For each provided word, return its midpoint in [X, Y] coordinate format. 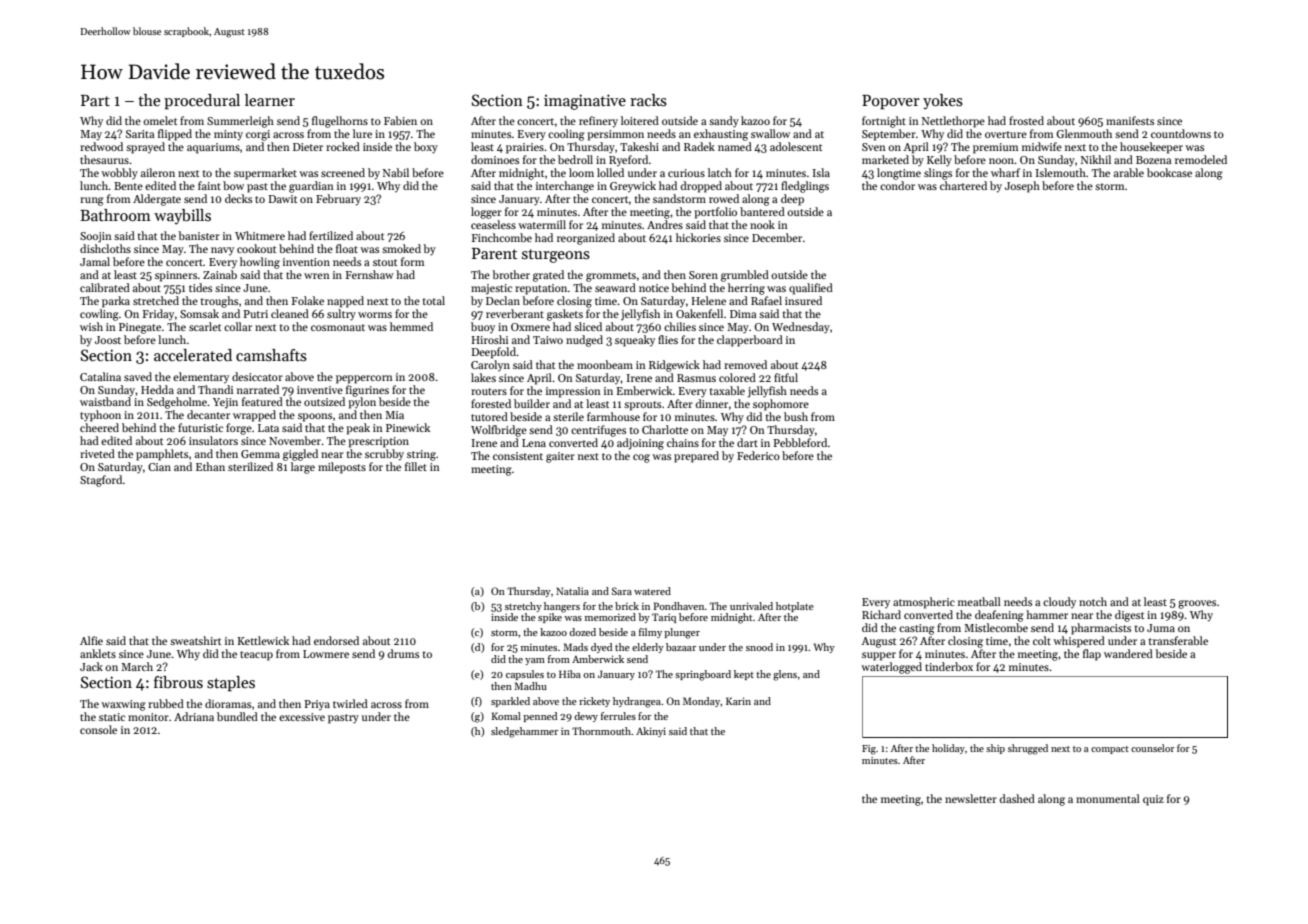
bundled [237, 716]
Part [95, 100]
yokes [943, 102]
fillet [416, 466]
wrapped [254, 416]
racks [648, 100]
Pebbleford [800, 442]
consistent [518, 456]
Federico [758, 455]
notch [1093, 601]
